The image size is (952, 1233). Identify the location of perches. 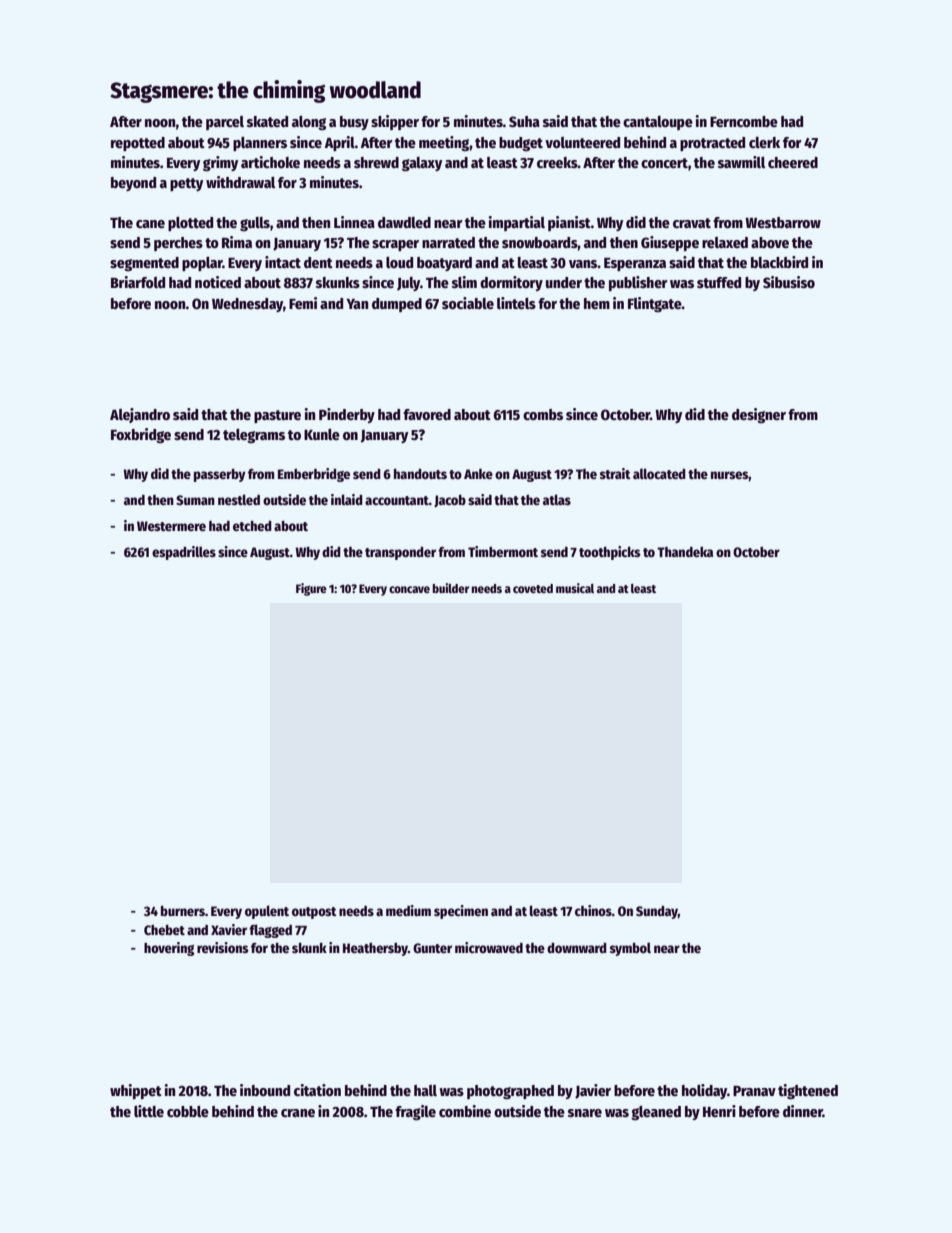
(178, 244).
